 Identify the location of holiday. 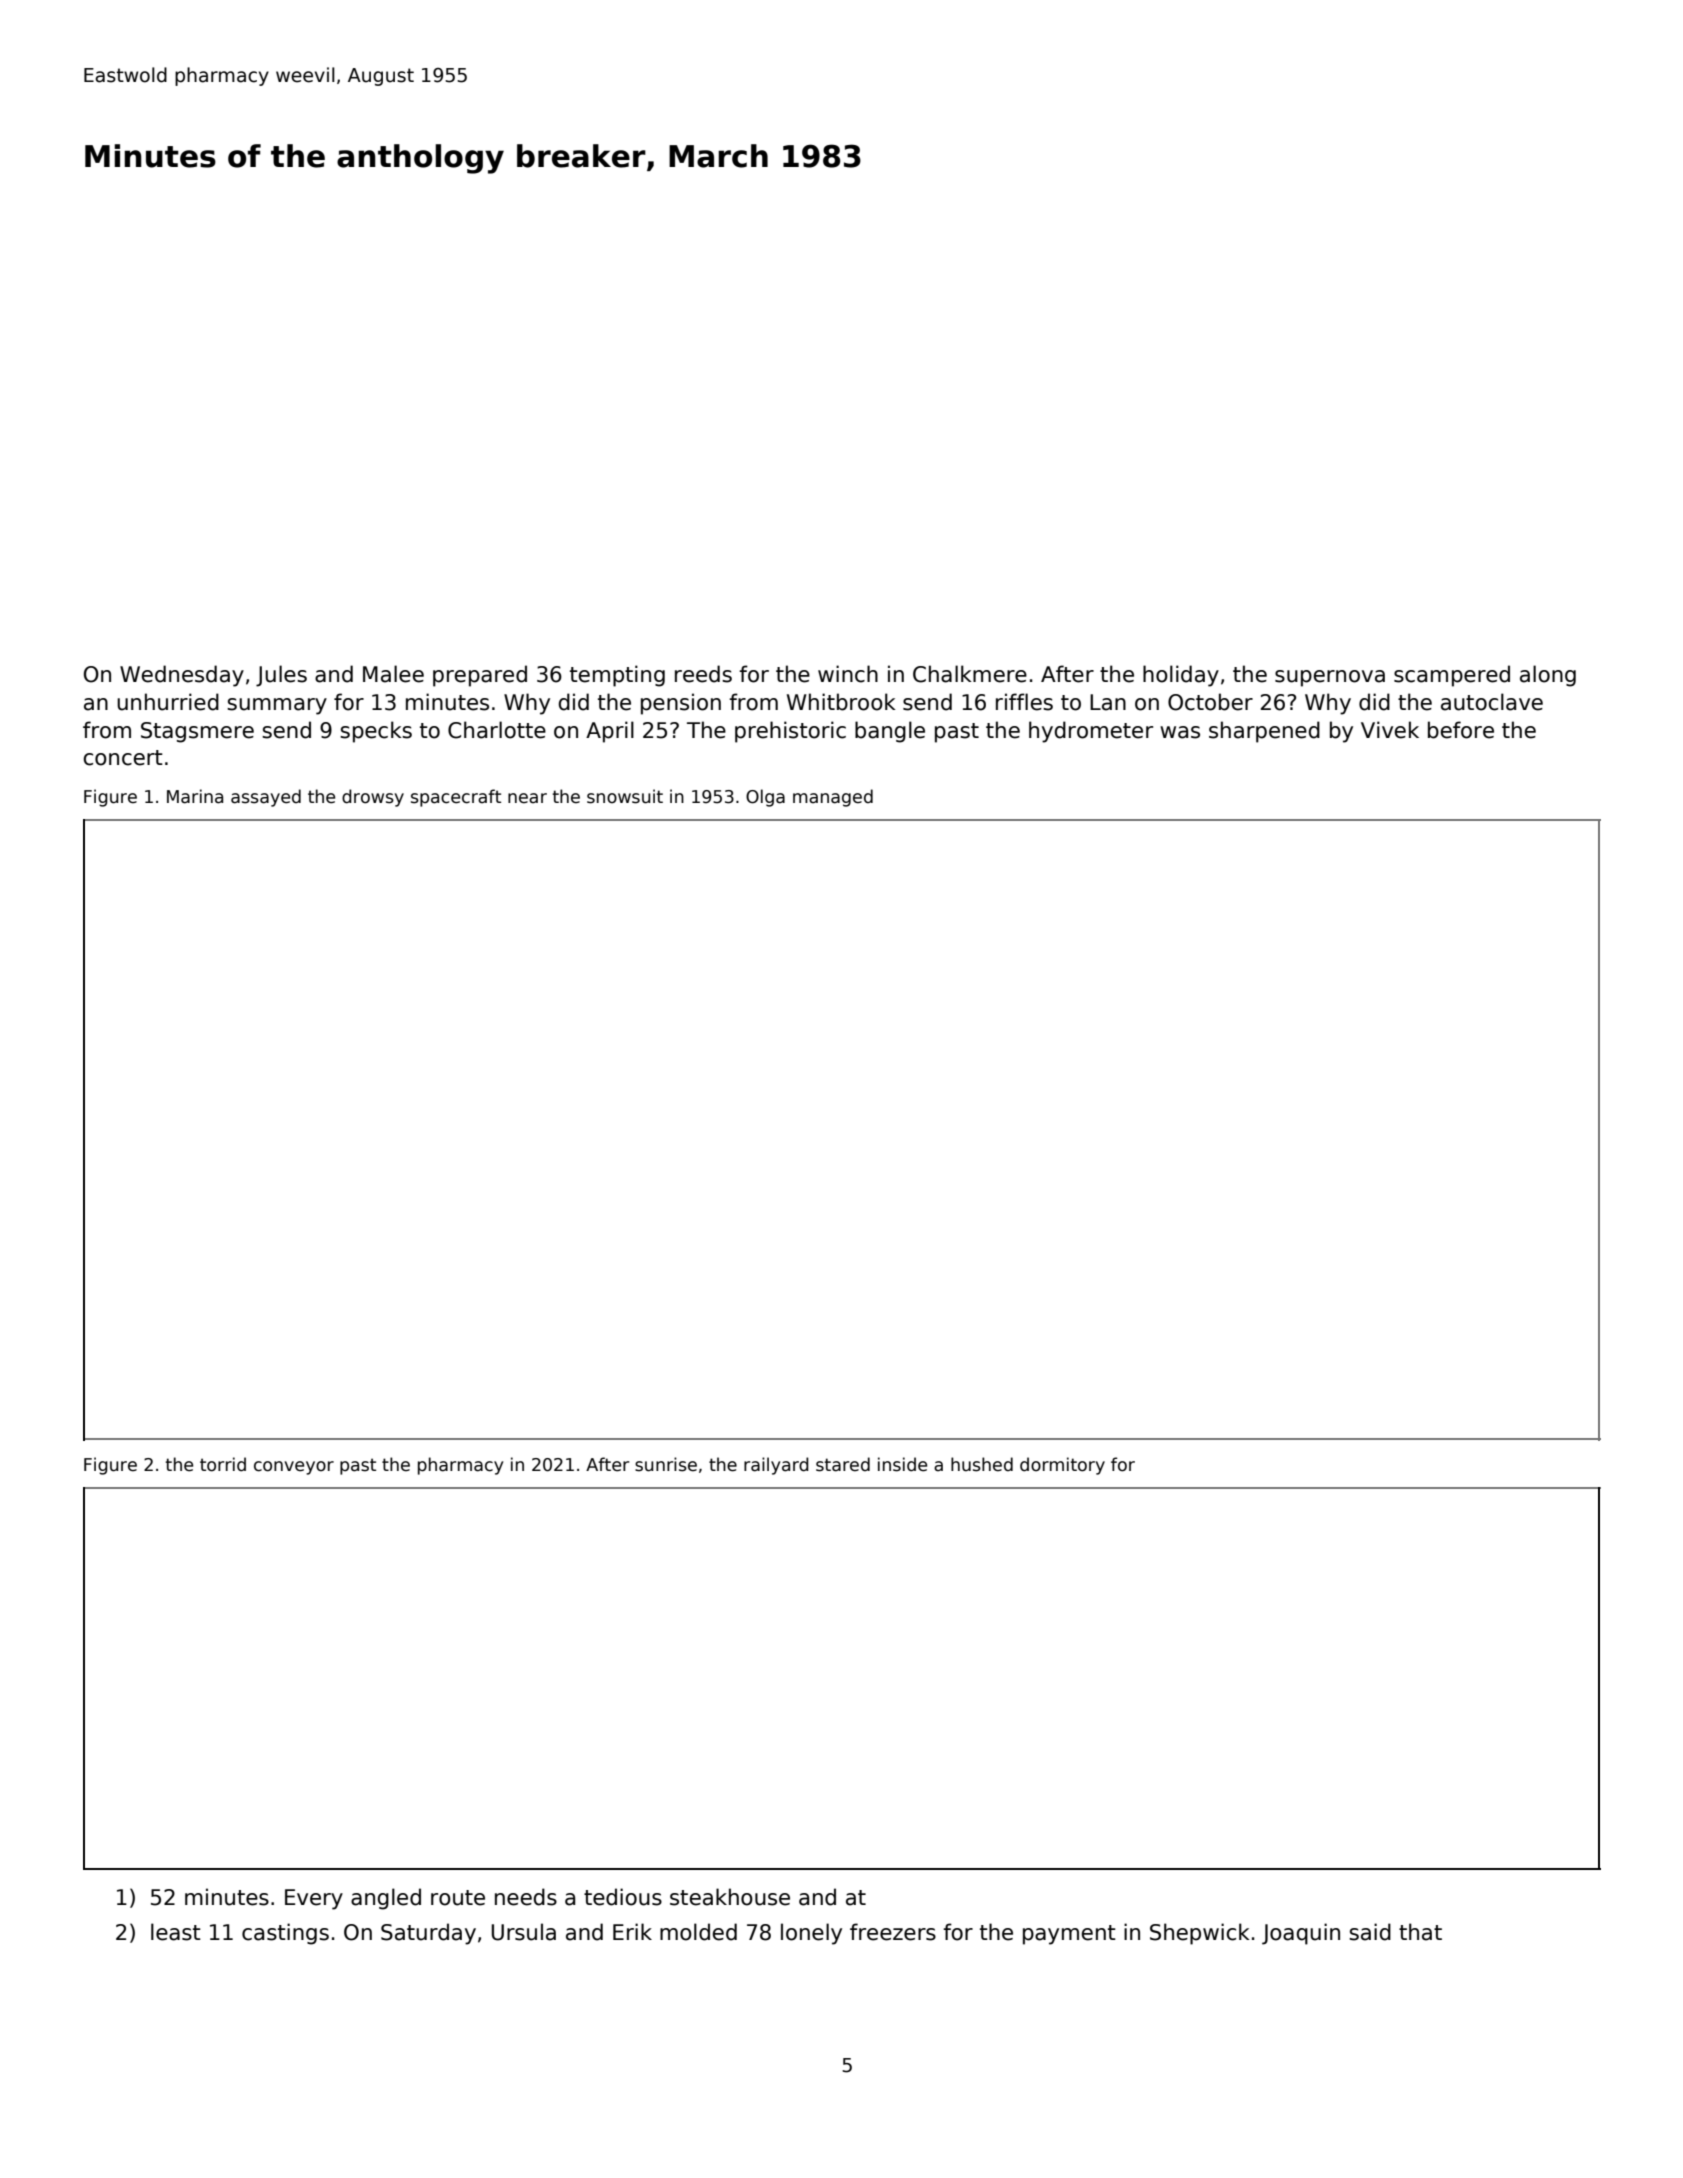
(1181, 676).
